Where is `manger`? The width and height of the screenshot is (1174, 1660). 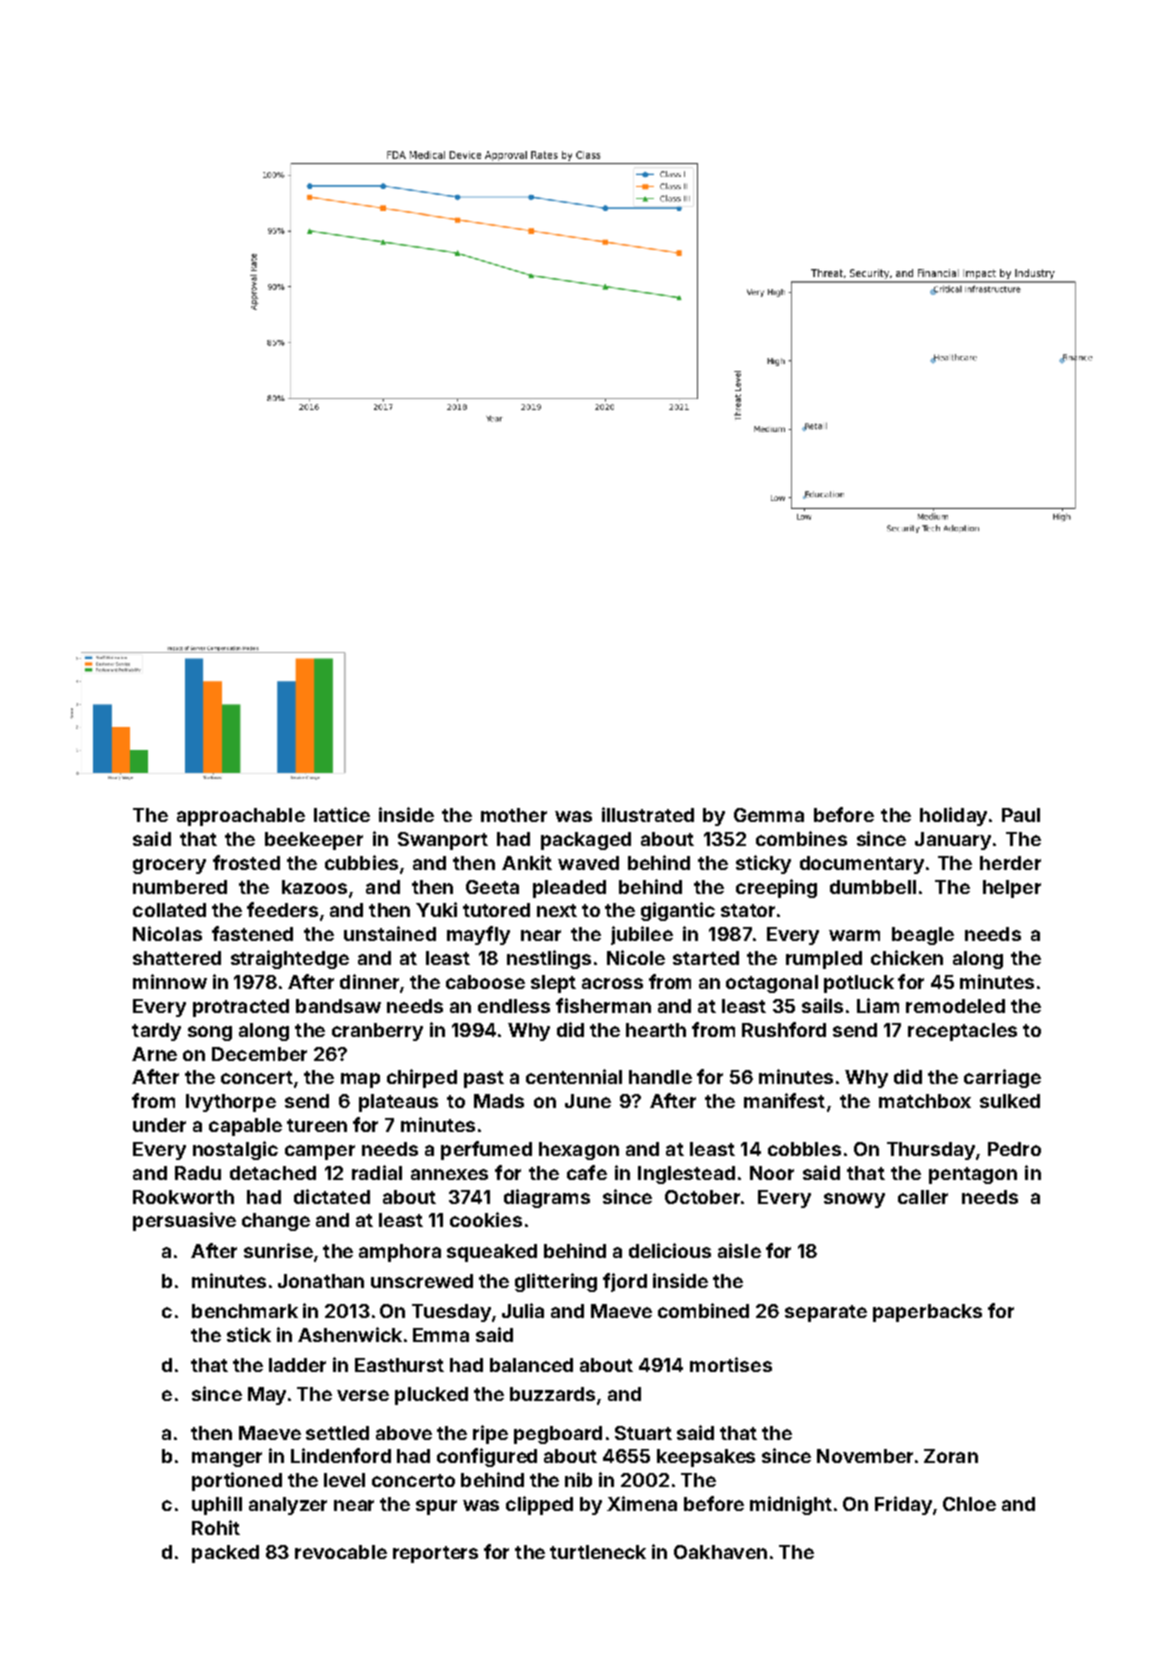
manger is located at coordinates (227, 1459).
